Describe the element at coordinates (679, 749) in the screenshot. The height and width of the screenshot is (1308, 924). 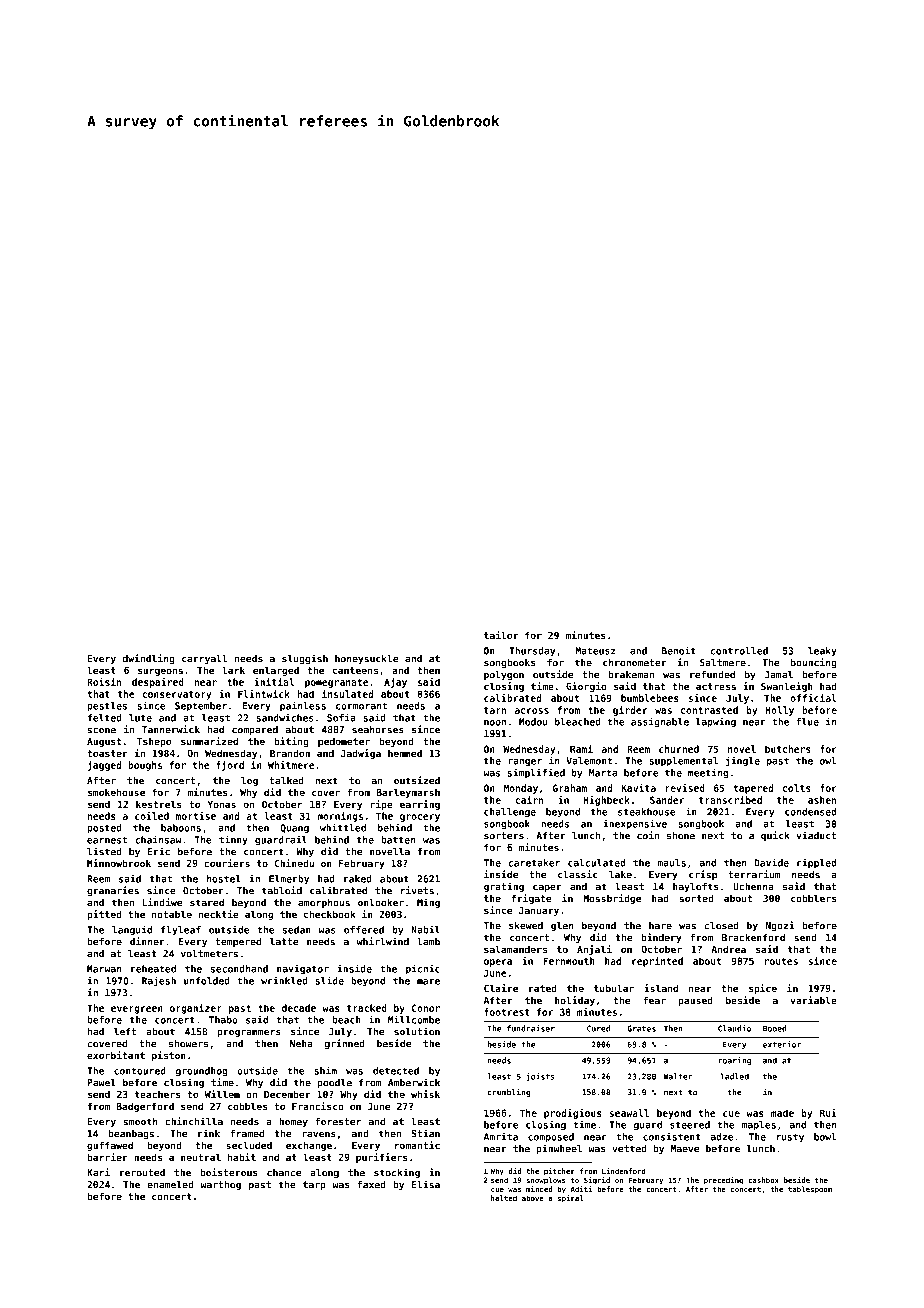
I see `churned` at that location.
